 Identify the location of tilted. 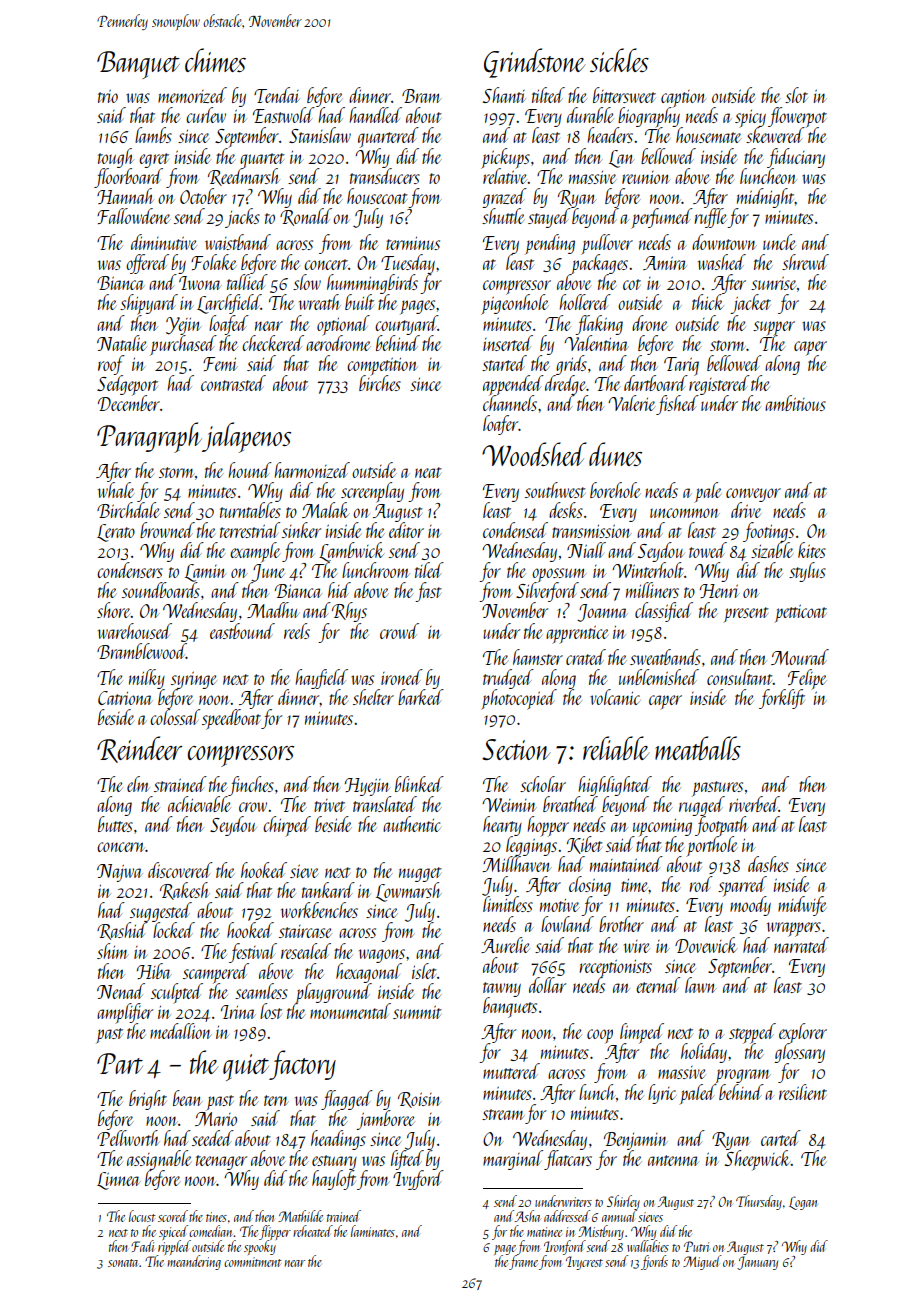
(548, 95).
